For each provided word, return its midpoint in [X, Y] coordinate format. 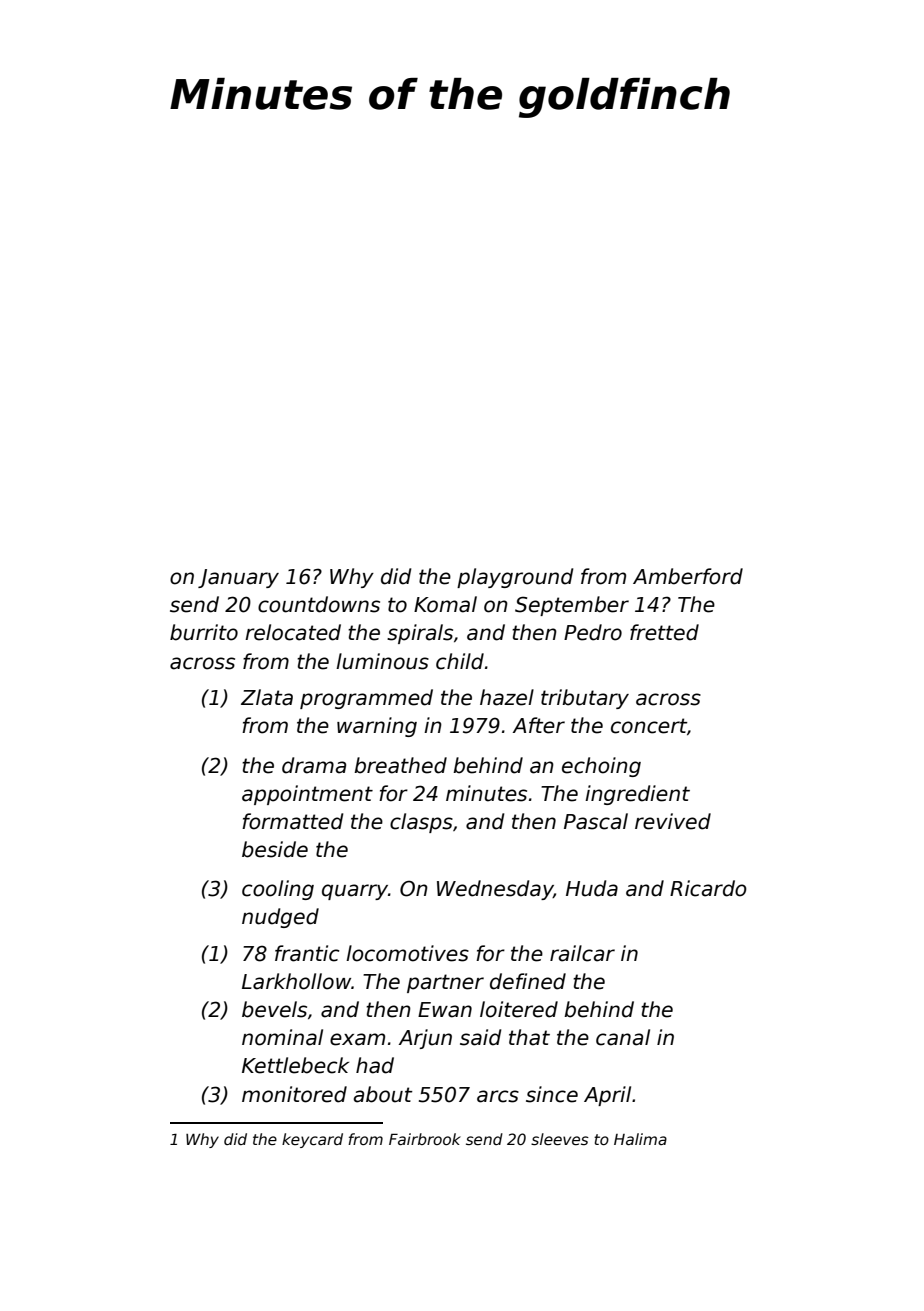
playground [515, 578]
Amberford [688, 576]
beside [275, 849]
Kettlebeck [295, 1065]
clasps [421, 823]
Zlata [267, 697]
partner [445, 983]
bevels [274, 1009]
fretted [664, 632]
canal [623, 1037]
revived [673, 821]
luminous [382, 661]
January [238, 578]
